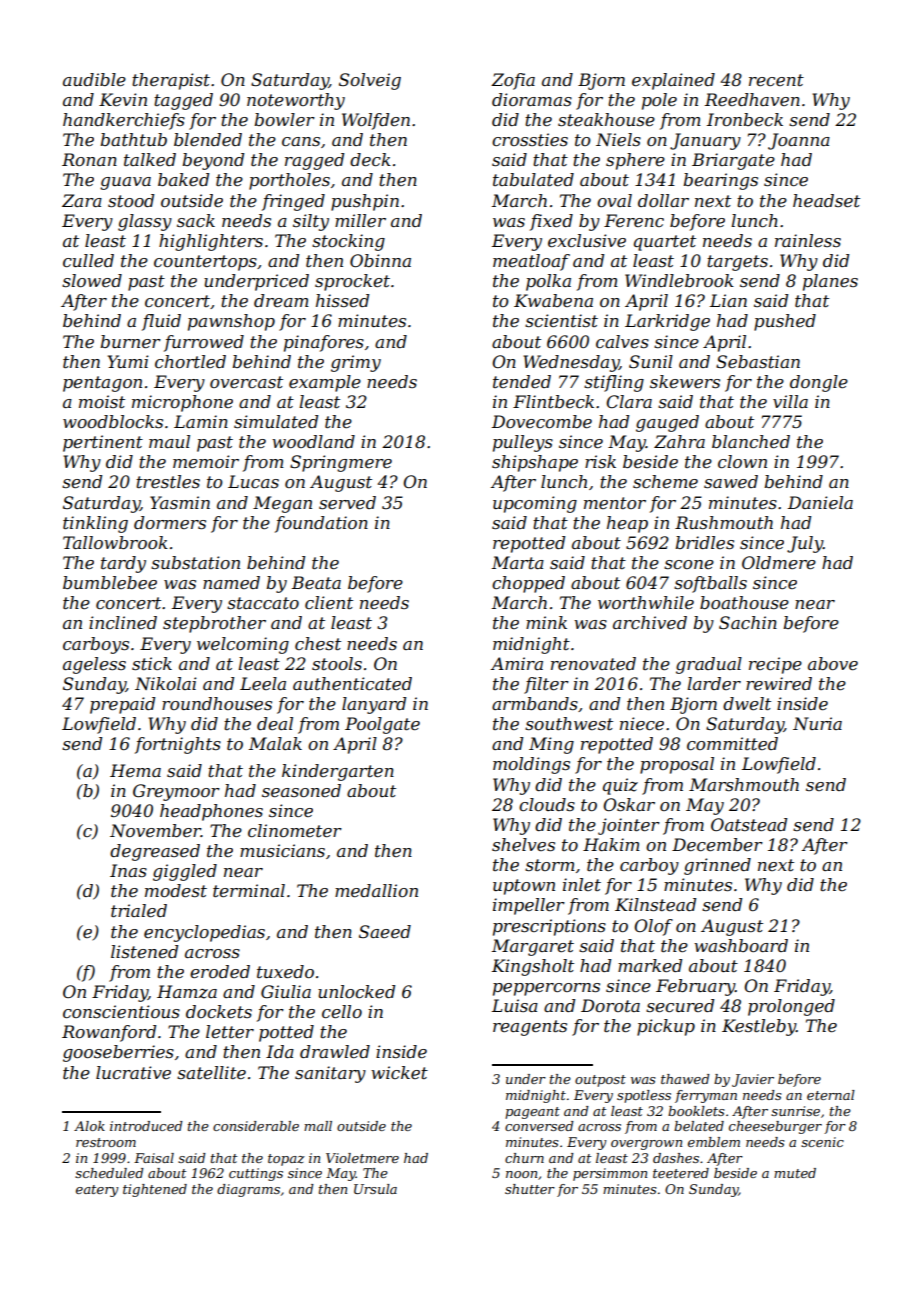 The height and width of the image is (1311, 924). What do you see at coordinates (530, 1189) in the image?
I see `shutter` at bounding box center [530, 1189].
